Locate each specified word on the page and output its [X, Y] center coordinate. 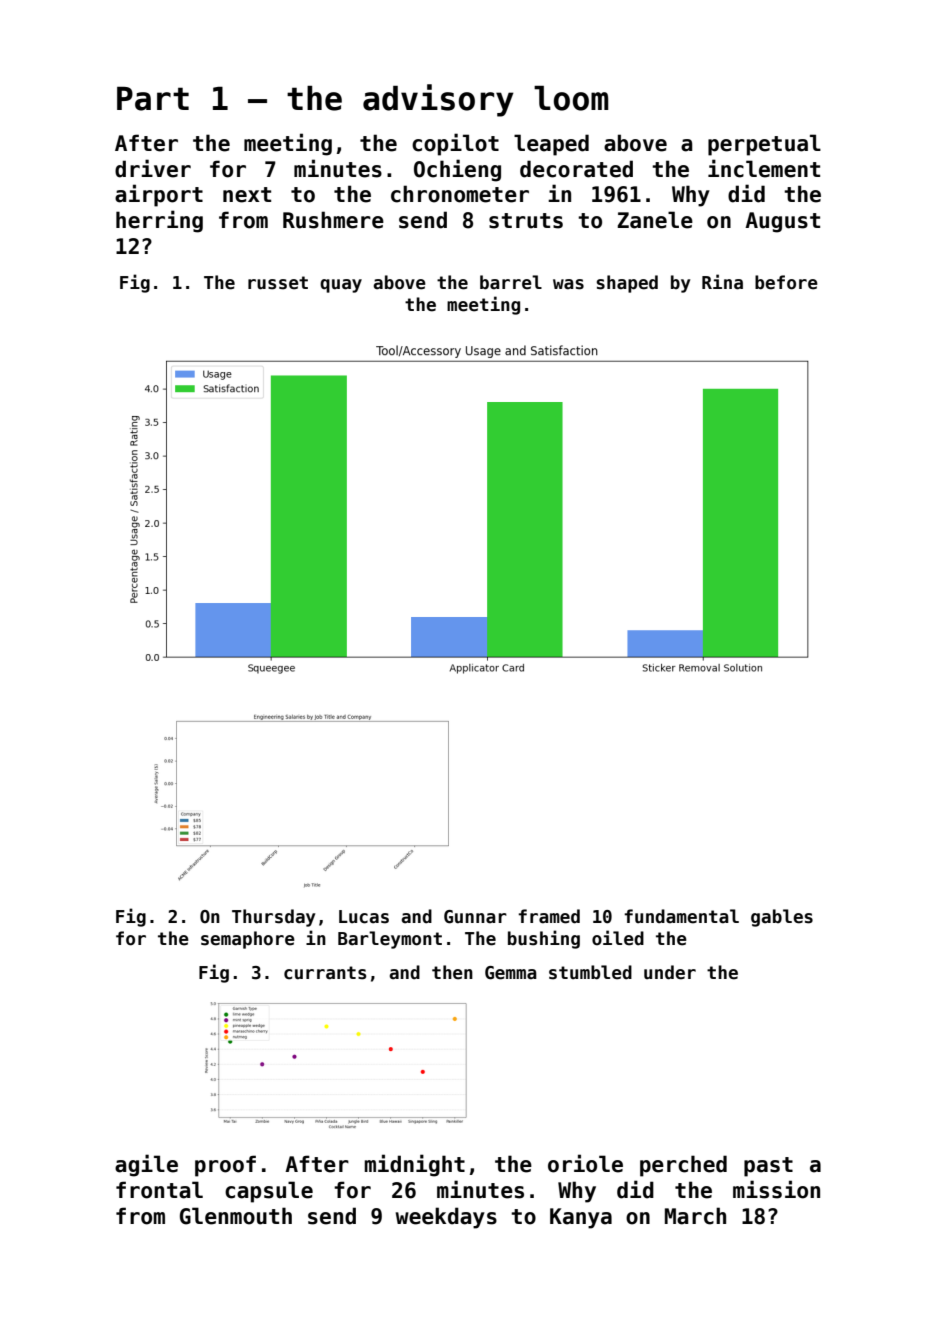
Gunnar [475, 917]
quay [341, 286]
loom [571, 98]
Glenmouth [236, 1216]
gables [782, 918]
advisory [438, 100]
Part [153, 98]
